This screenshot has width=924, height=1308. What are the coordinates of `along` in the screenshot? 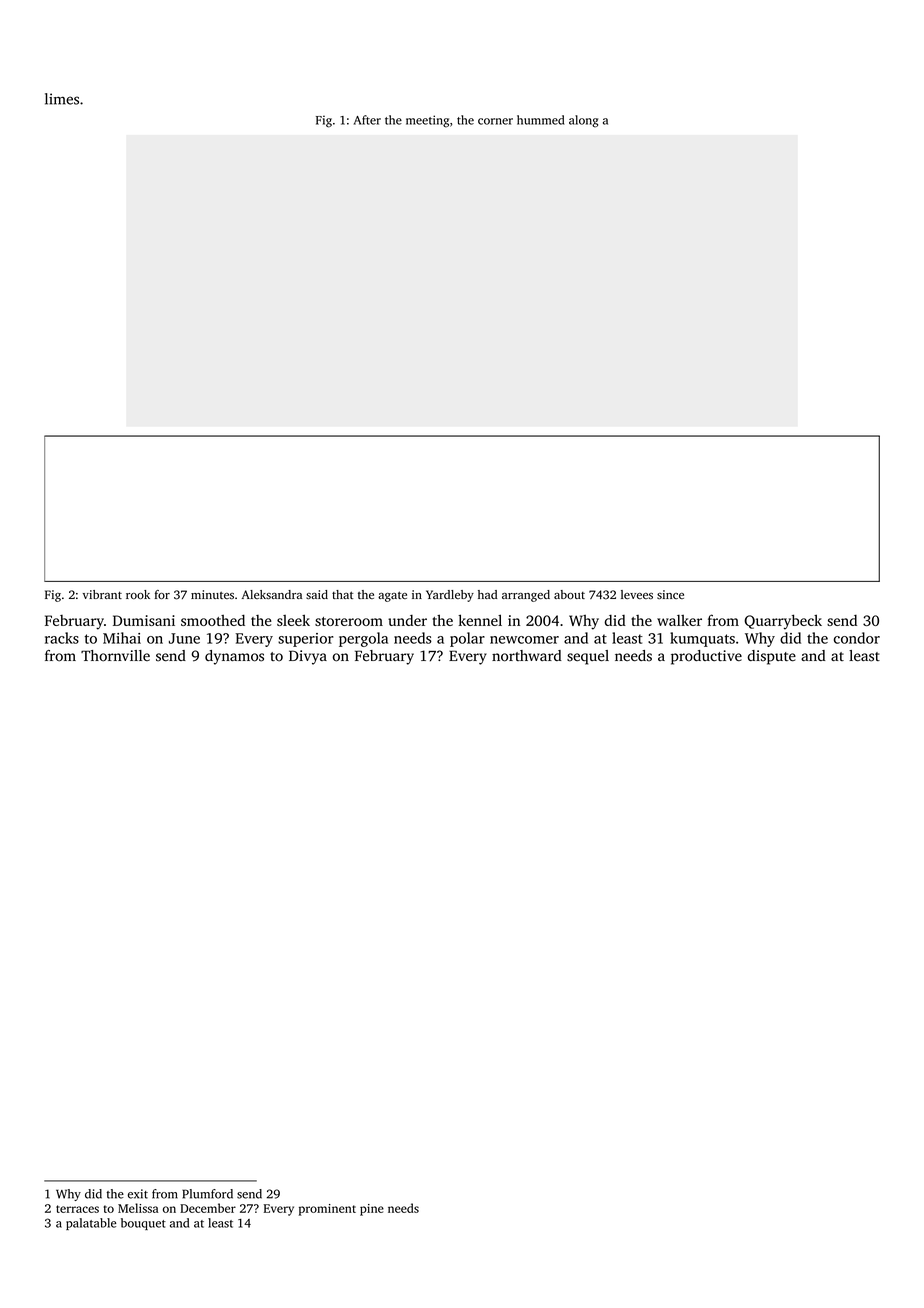 It's located at (583, 121).
